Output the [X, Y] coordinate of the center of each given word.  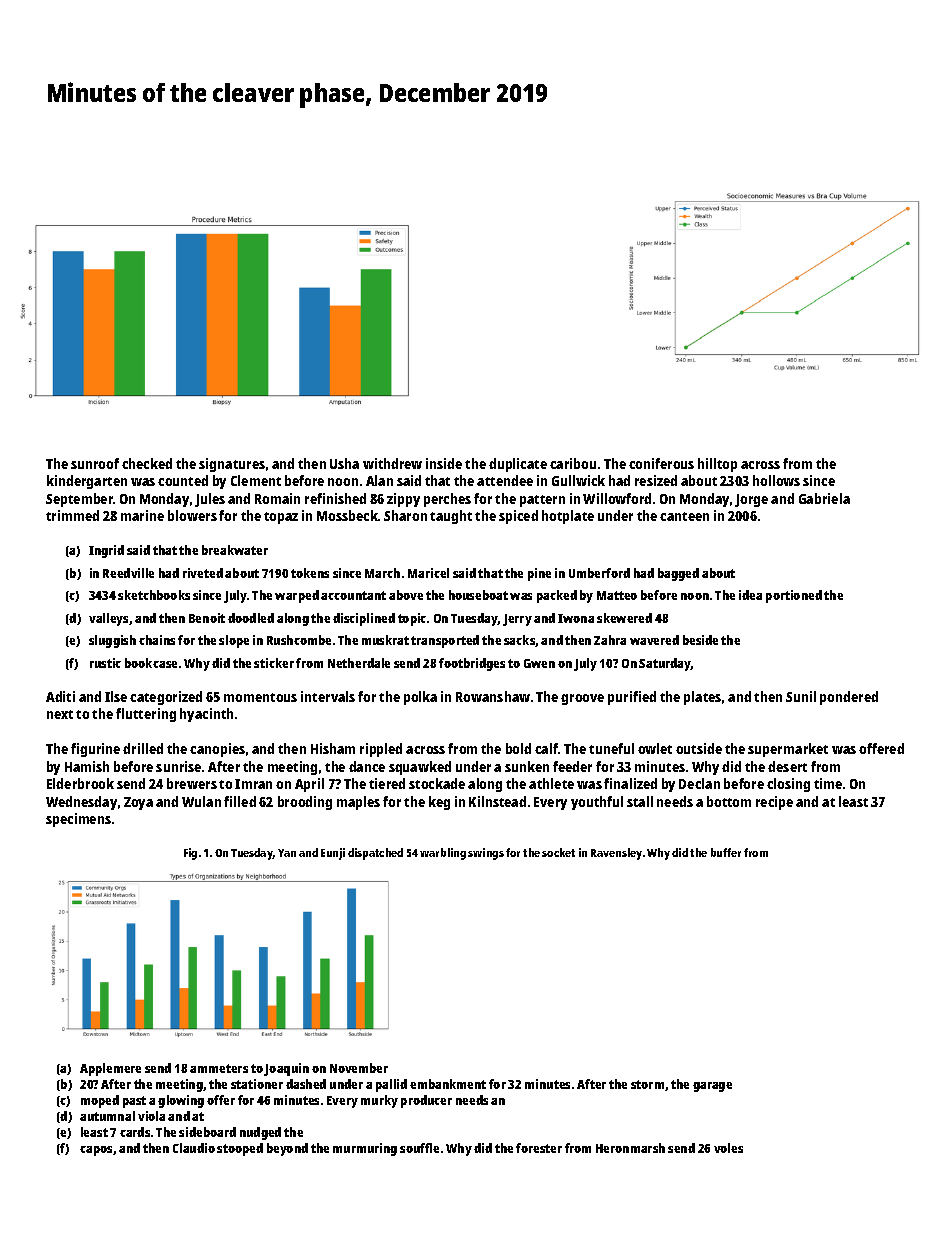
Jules [210, 500]
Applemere [110, 1069]
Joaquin [286, 1069]
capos [96, 1151]
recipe [774, 803]
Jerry [517, 620]
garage [712, 1087]
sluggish [112, 641]
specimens [78, 820]
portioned [794, 596]
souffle [419, 1148]
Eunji [333, 854]
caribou [573, 463]
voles [728, 1148]
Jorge [751, 500]
